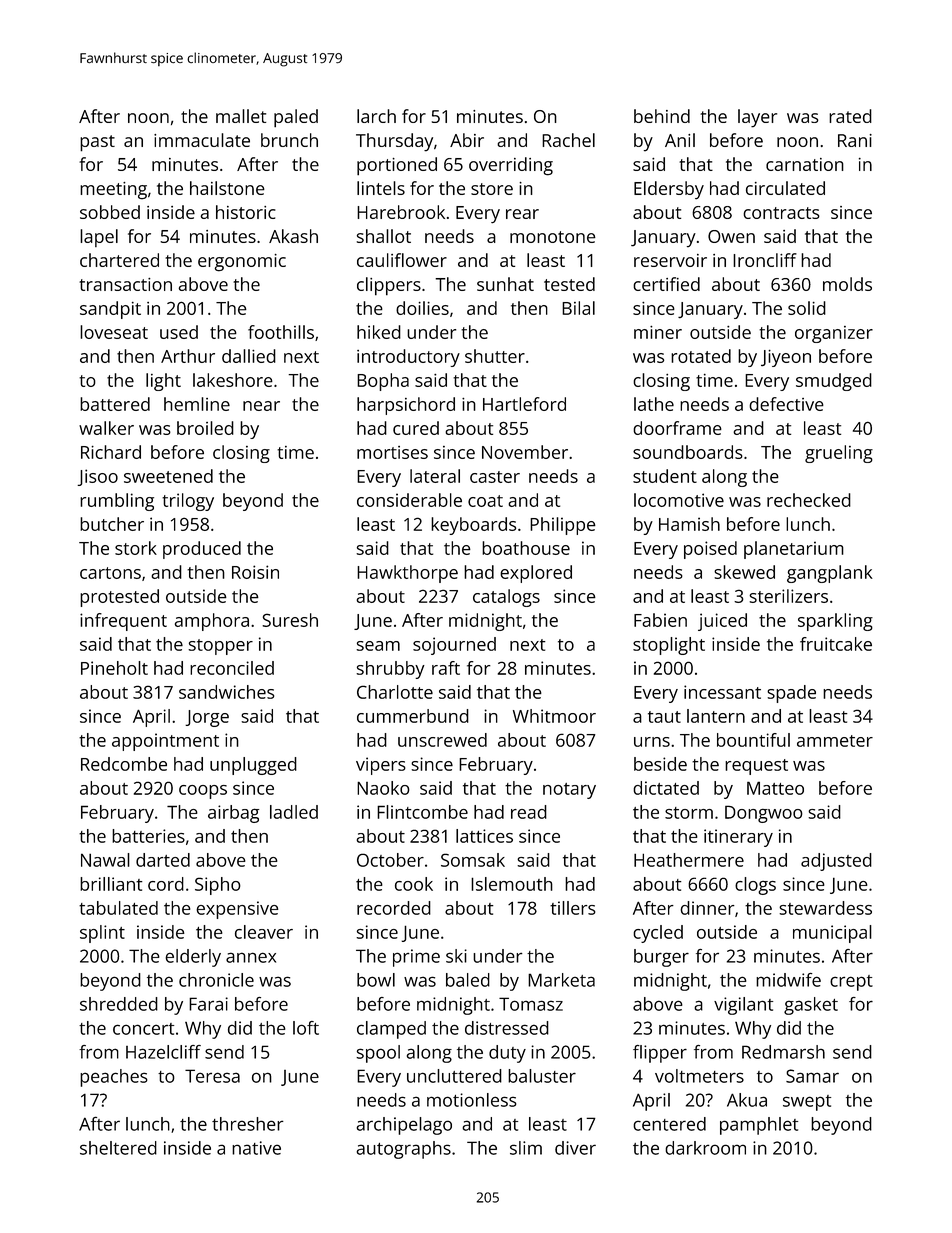 The width and height of the screenshot is (952, 1233). Describe the element at coordinates (654, 404) in the screenshot. I see `lathe` at that location.
